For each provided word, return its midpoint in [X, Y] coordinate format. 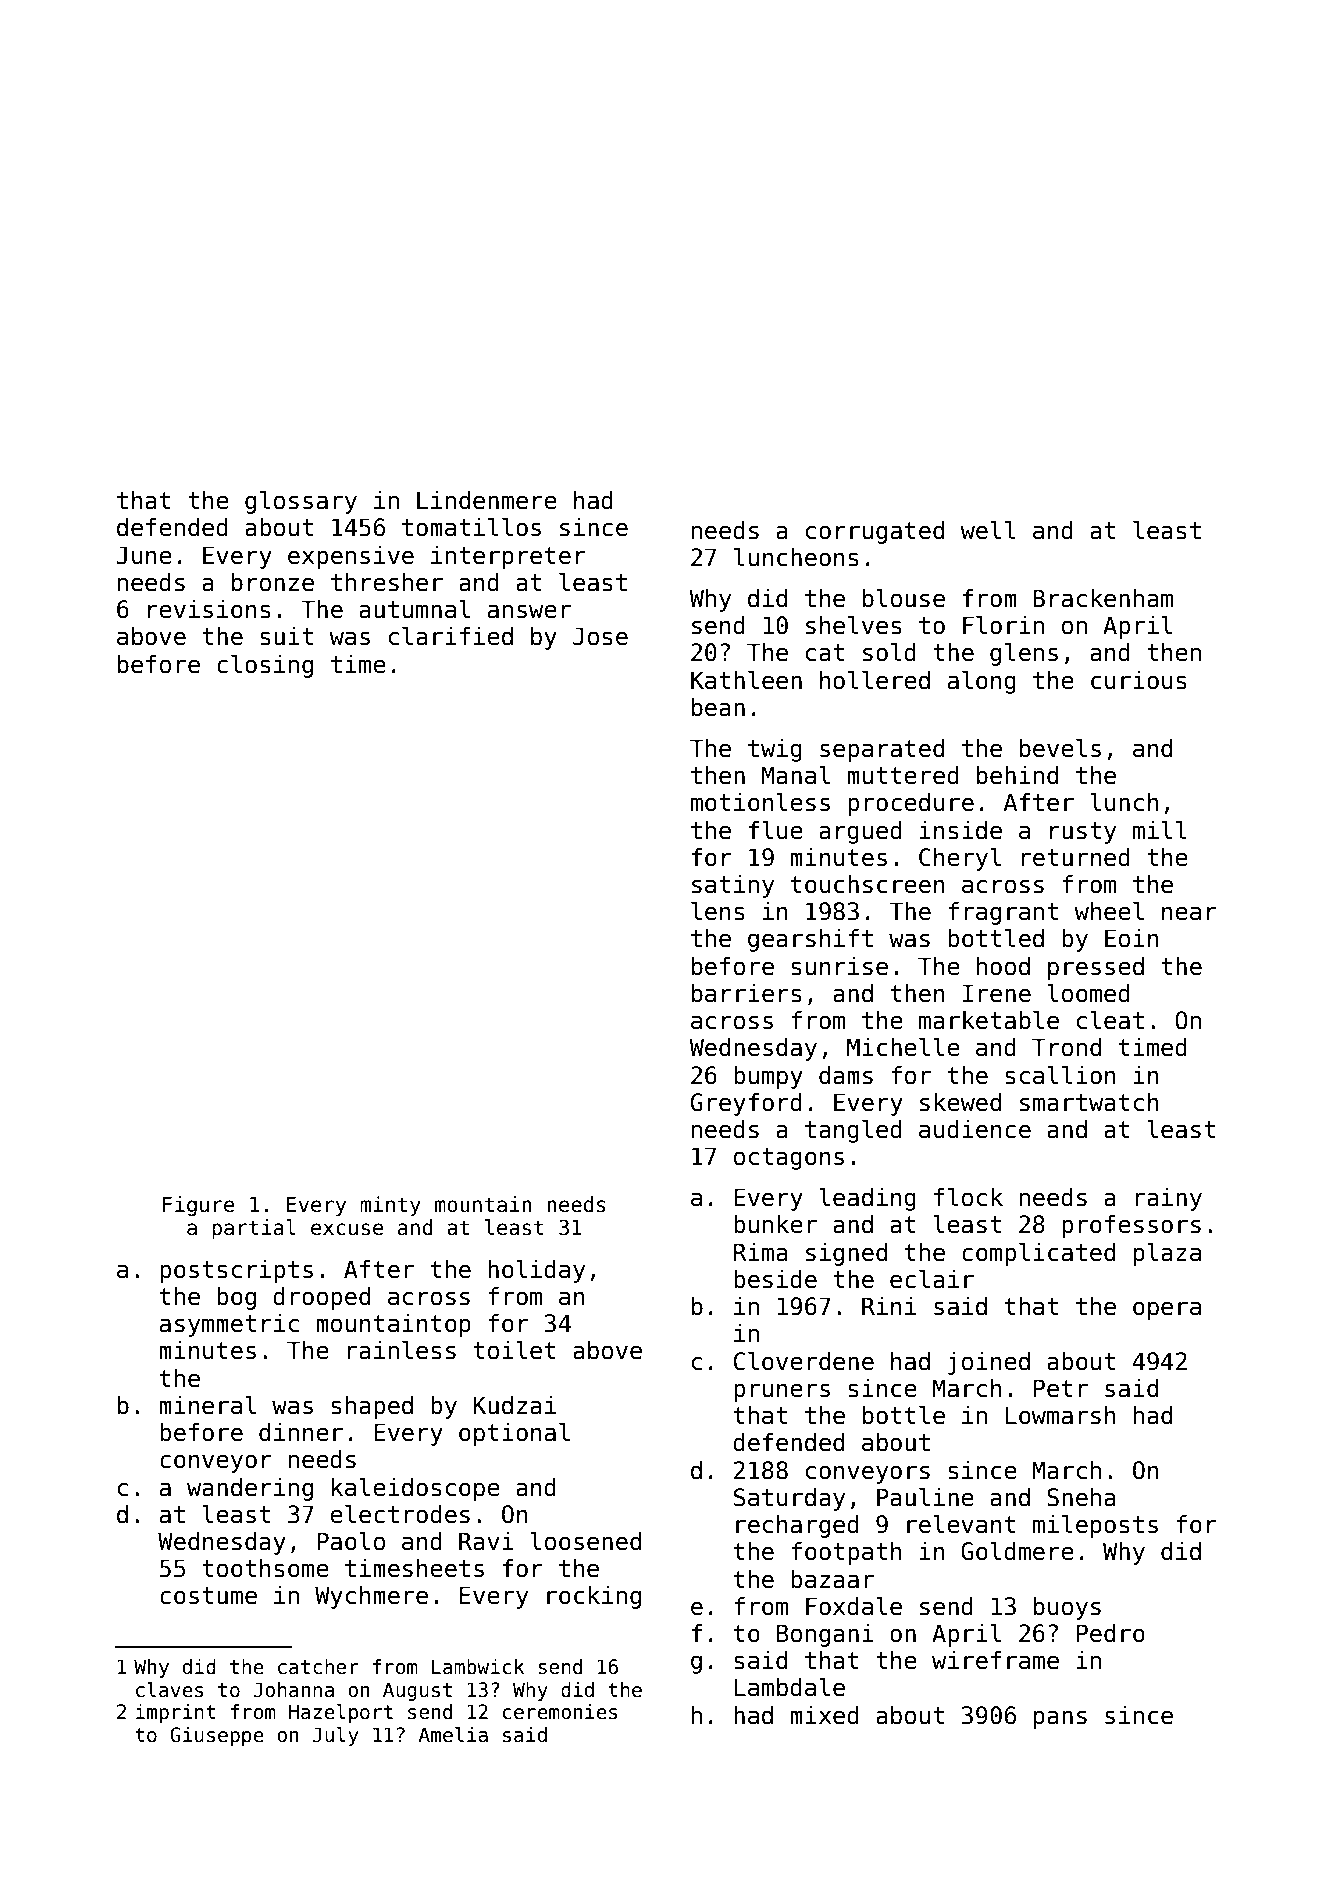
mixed [824, 1715]
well [988, 530]
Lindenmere [487, 500]
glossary [301, 502]
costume [208, 1596]
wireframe [995, 1660]
